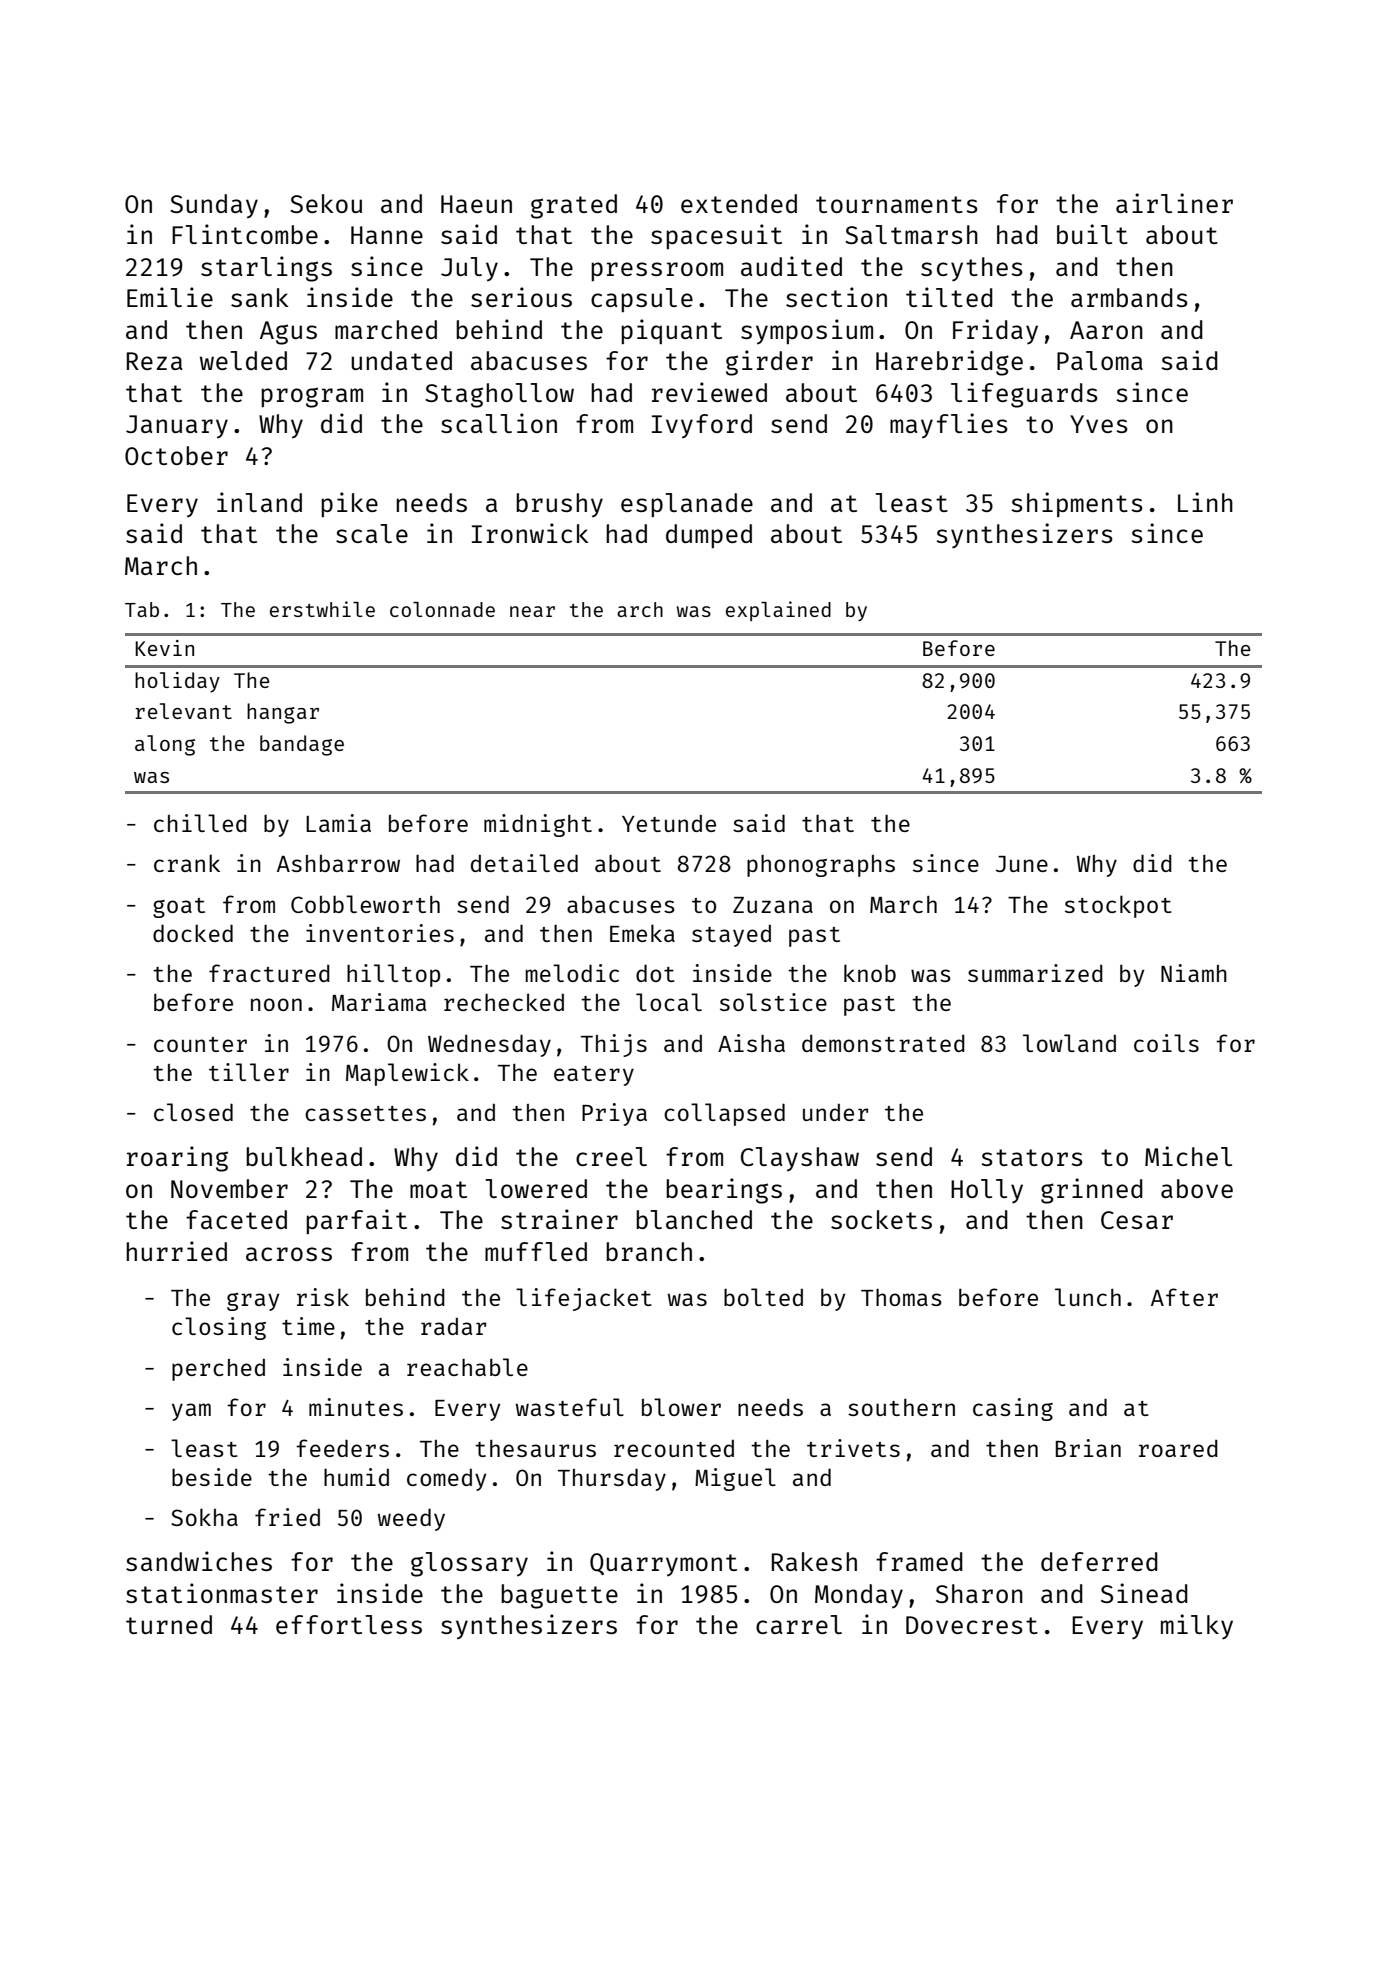  Describe the element at coordinates (142, 609) in the page. I see `Tab` at that location.
